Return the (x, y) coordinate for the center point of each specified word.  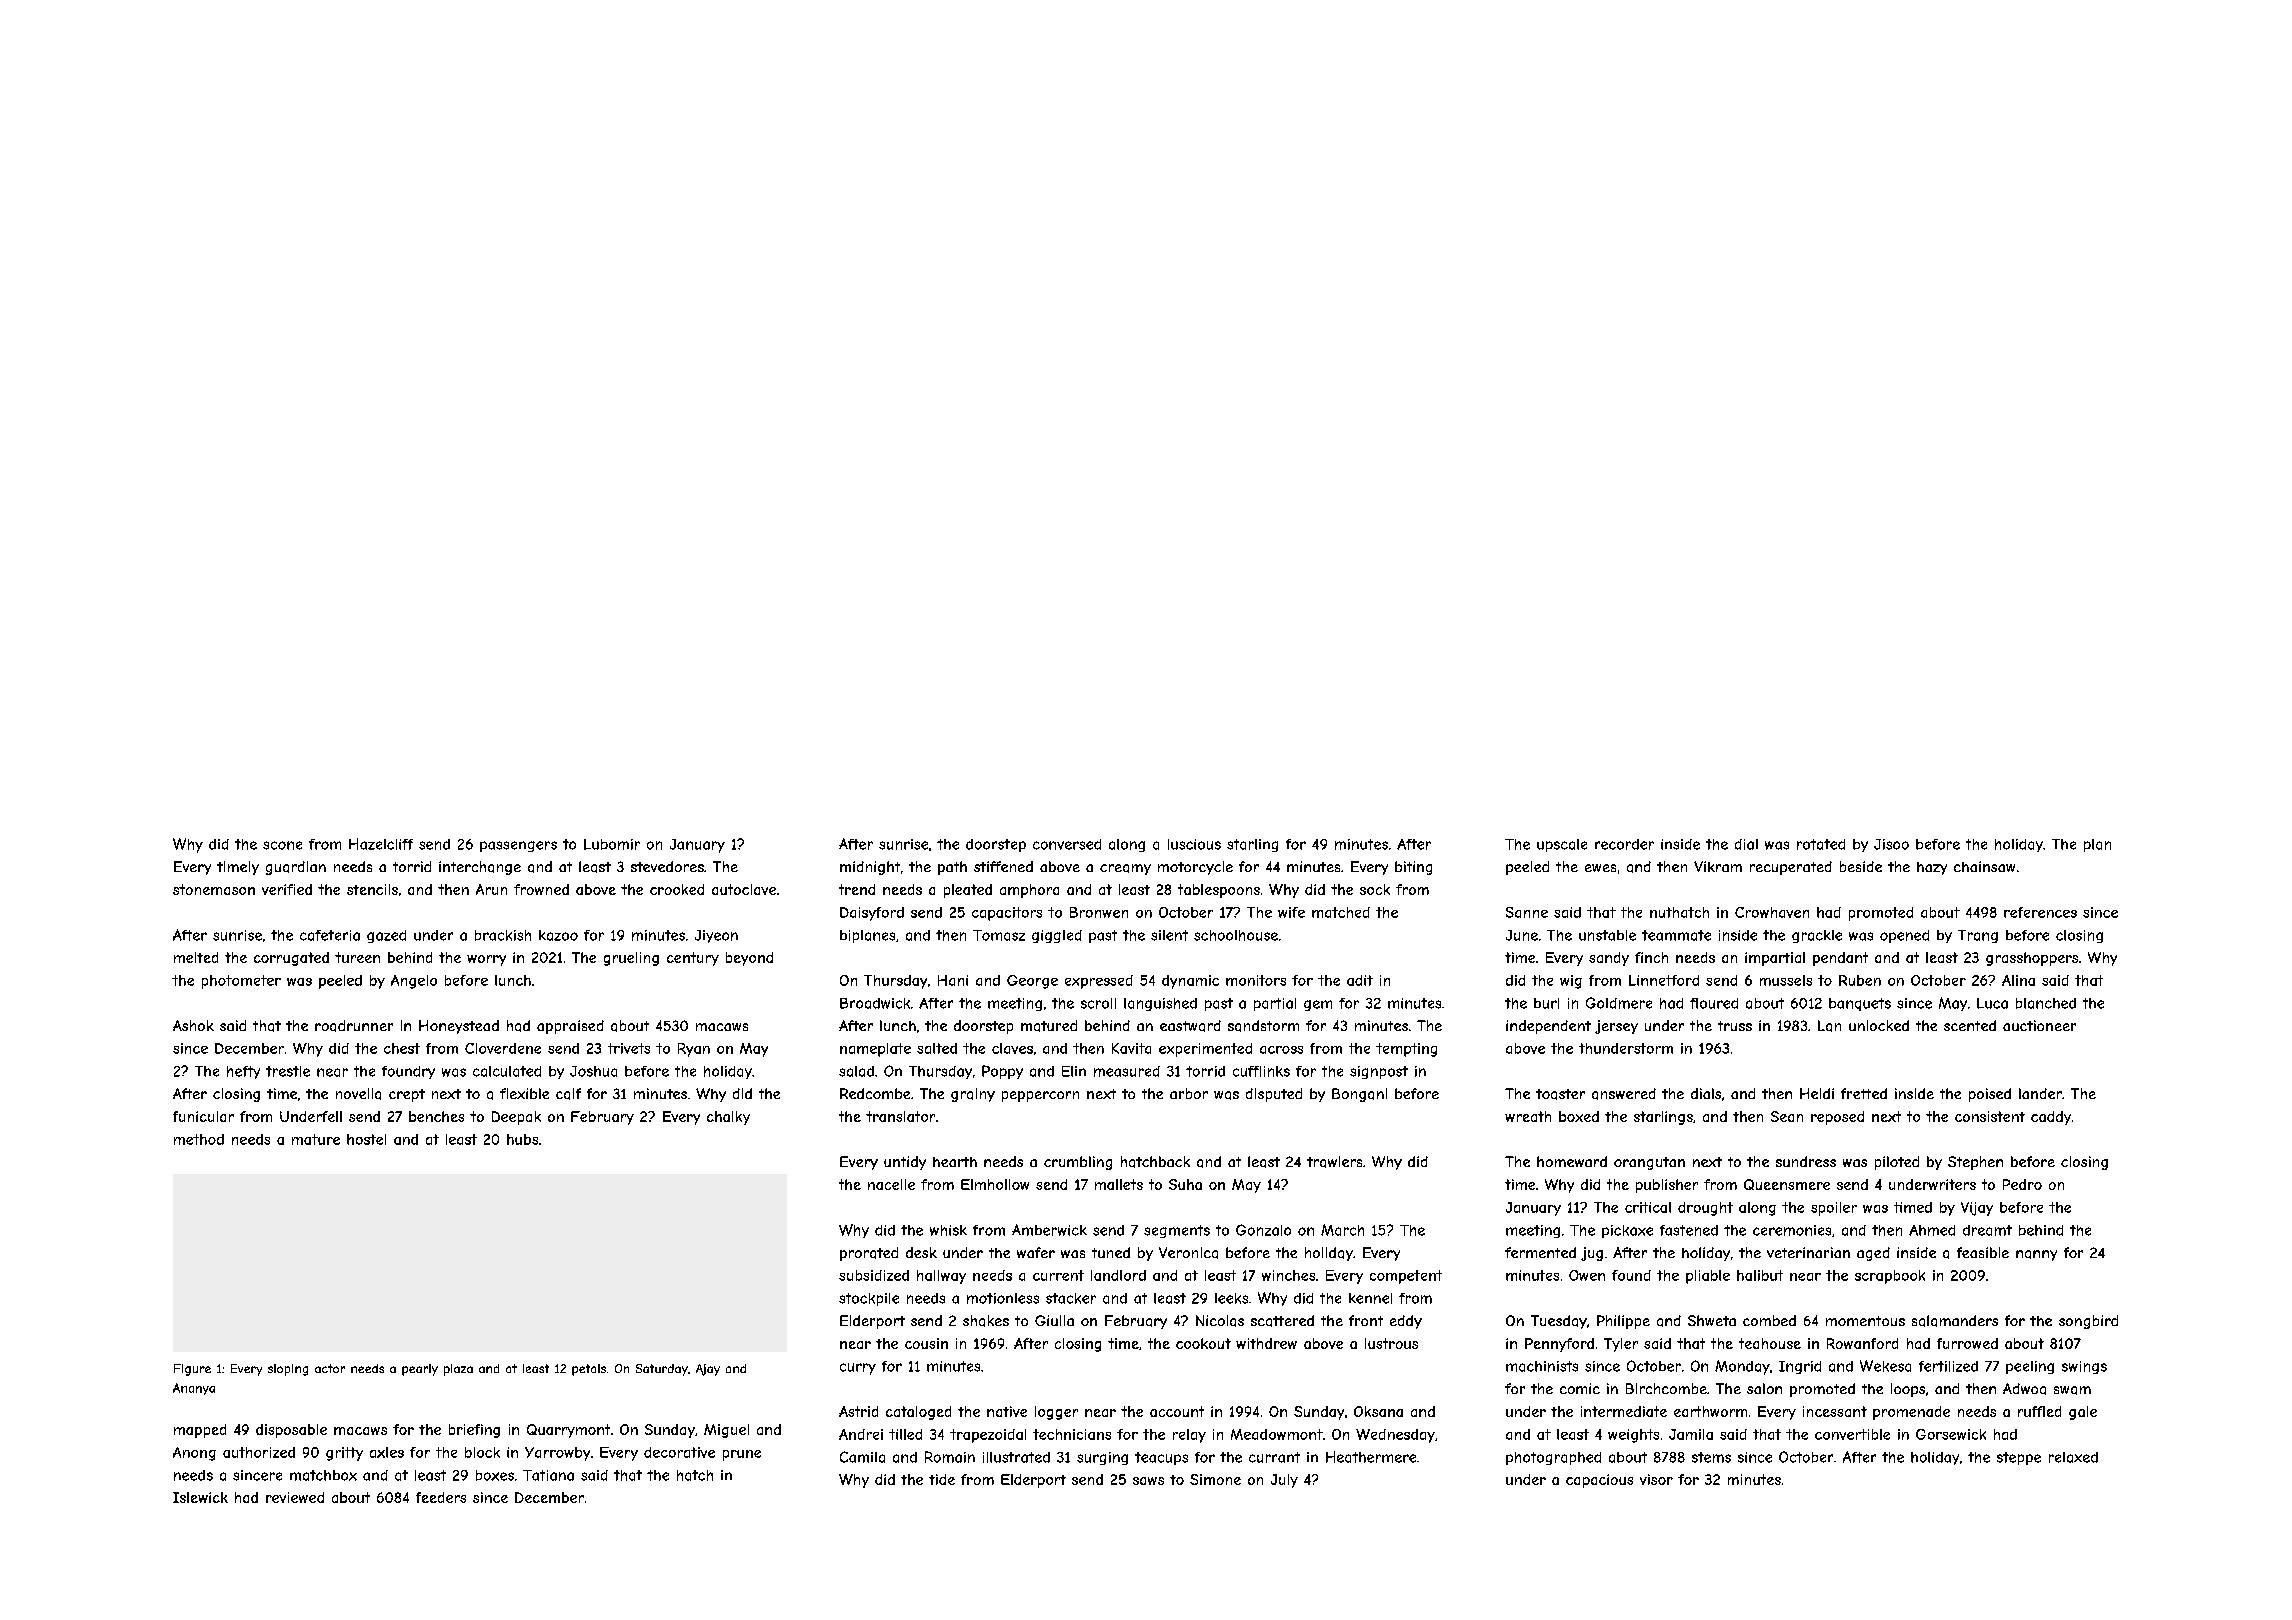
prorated (869, 1254)
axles (387, 1452)
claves (1012, 1048)
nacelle (891, 1184)
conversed (1067, 844)
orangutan (1649, 1163)
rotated (1821, 844)
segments (1177, 1231)
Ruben (1860, 980)
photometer (241, 982)
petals (589, 1370)
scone (282, 845)
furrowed (1967, 1343)
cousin (926, 1343)
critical (1648, 1207)
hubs (522, 1139)
